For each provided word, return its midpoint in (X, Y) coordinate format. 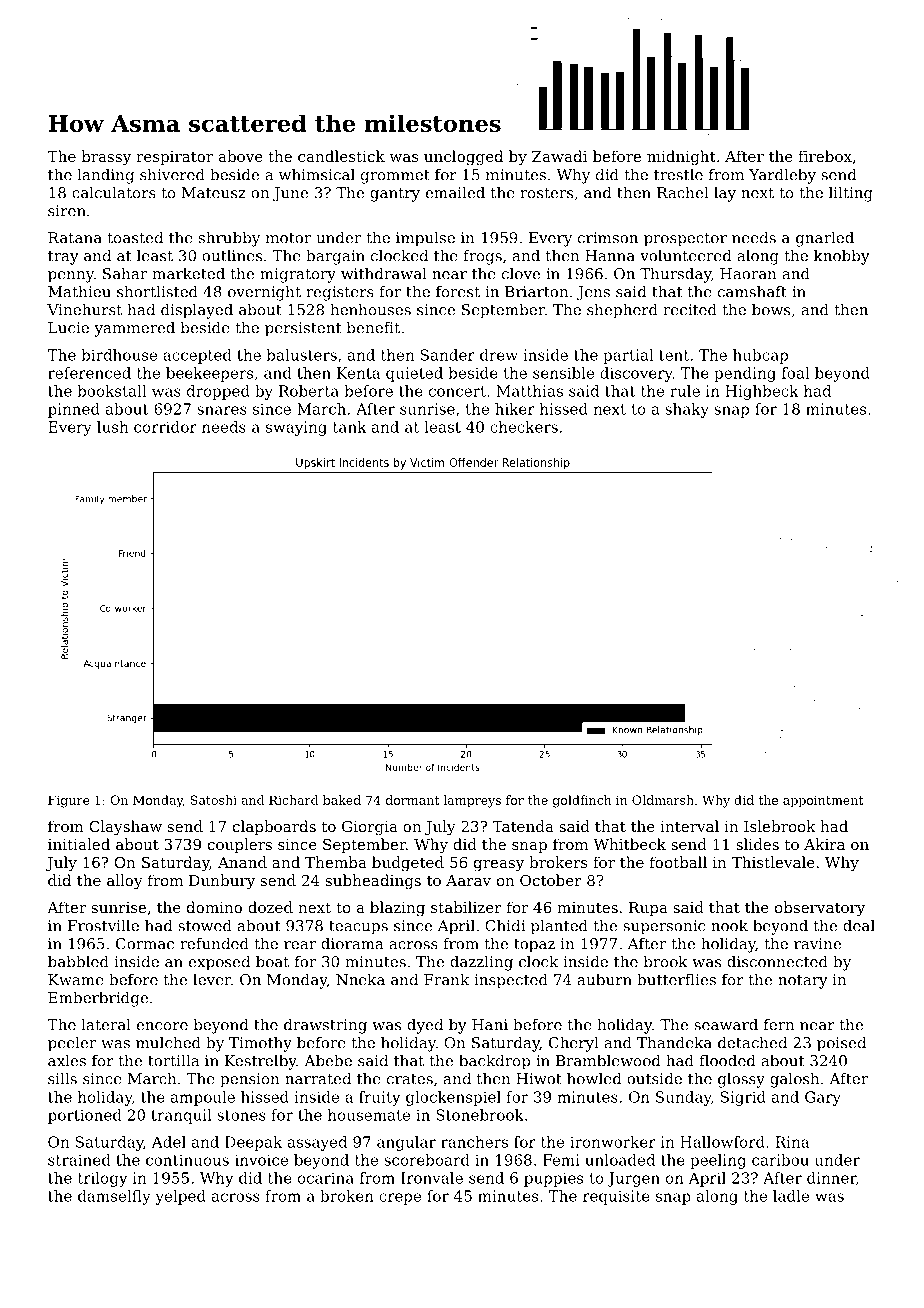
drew (499, 355)
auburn (605, 979)
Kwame (76, 980)
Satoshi (214, 800)
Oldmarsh (663, 800)
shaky (687, 410)
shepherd (622, 311)
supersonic (664, 927)
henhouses (371, 309)
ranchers (474, 1142)
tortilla (173, 1060)
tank (350, 427)
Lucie (68, 328)
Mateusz (214, 193)
